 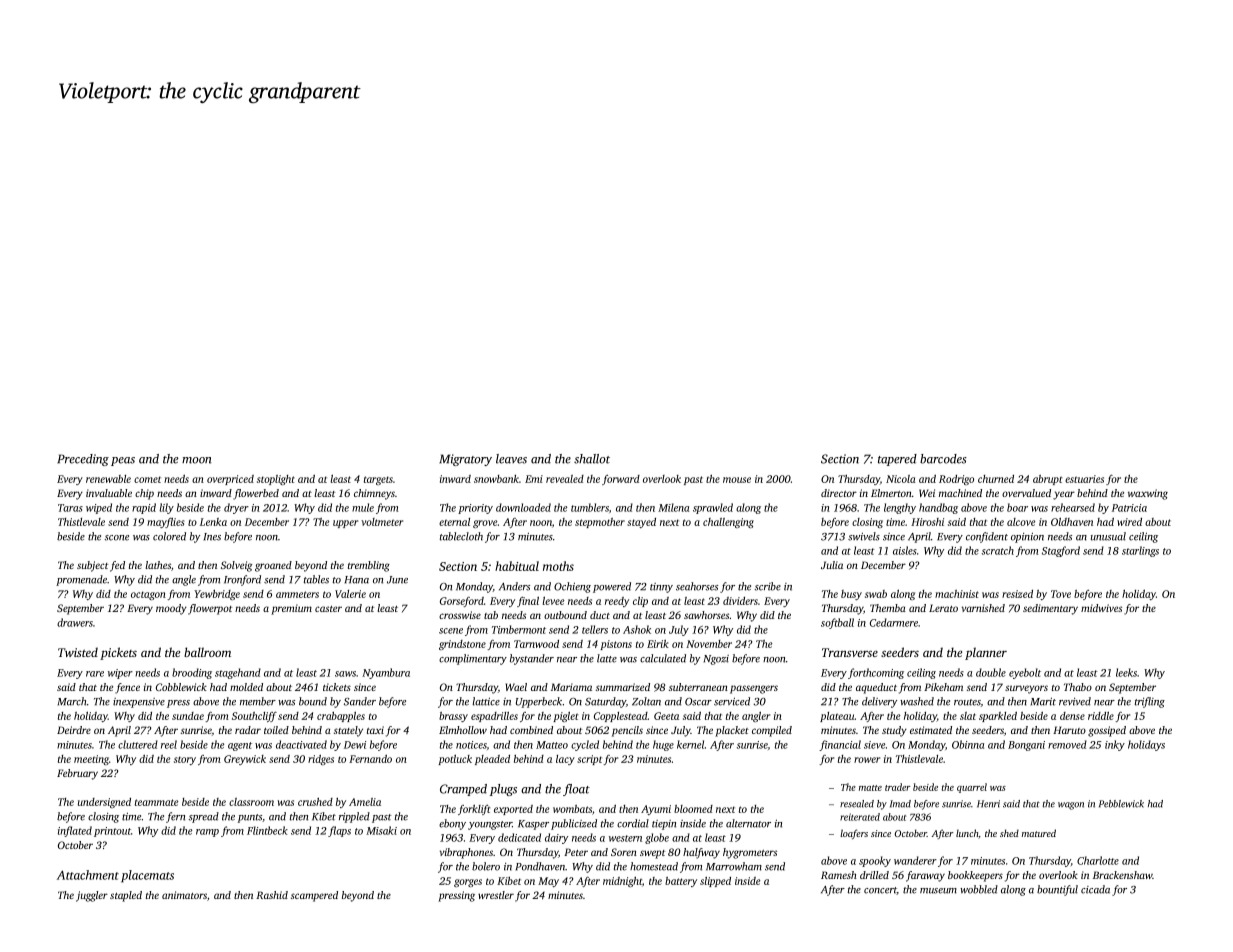 I want to click on Yewbridge, so click(x=217, y=595).
